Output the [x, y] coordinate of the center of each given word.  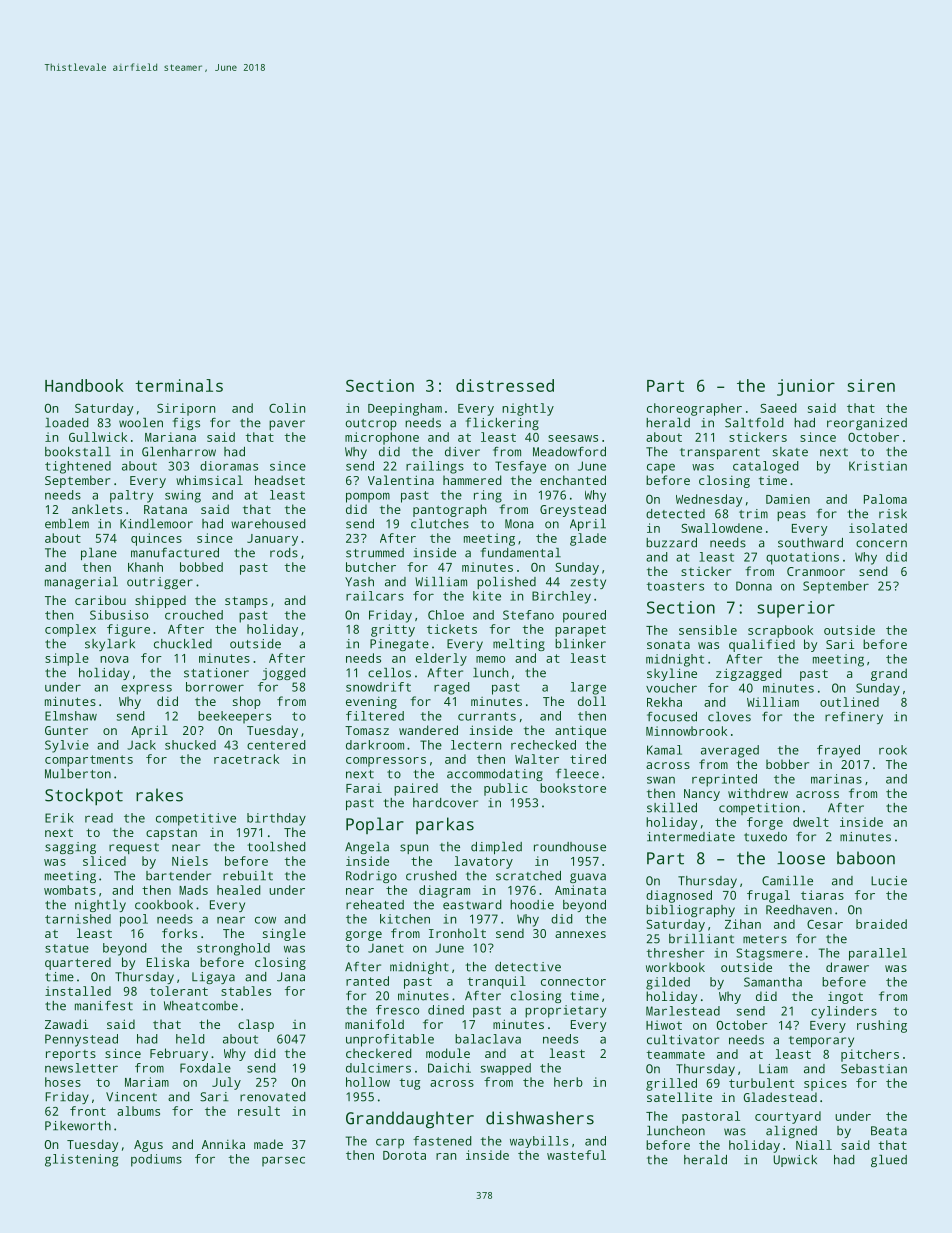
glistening [81, 1160]
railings [435, 467]
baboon [866, 858]
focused [672, 717]
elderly [441, 659]
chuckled [183, 644]
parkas [445, 825]
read [99, 818]
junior [806, 387]
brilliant [701, 939]
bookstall [77, 452]
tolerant [179, 991]
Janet [386, 948]
